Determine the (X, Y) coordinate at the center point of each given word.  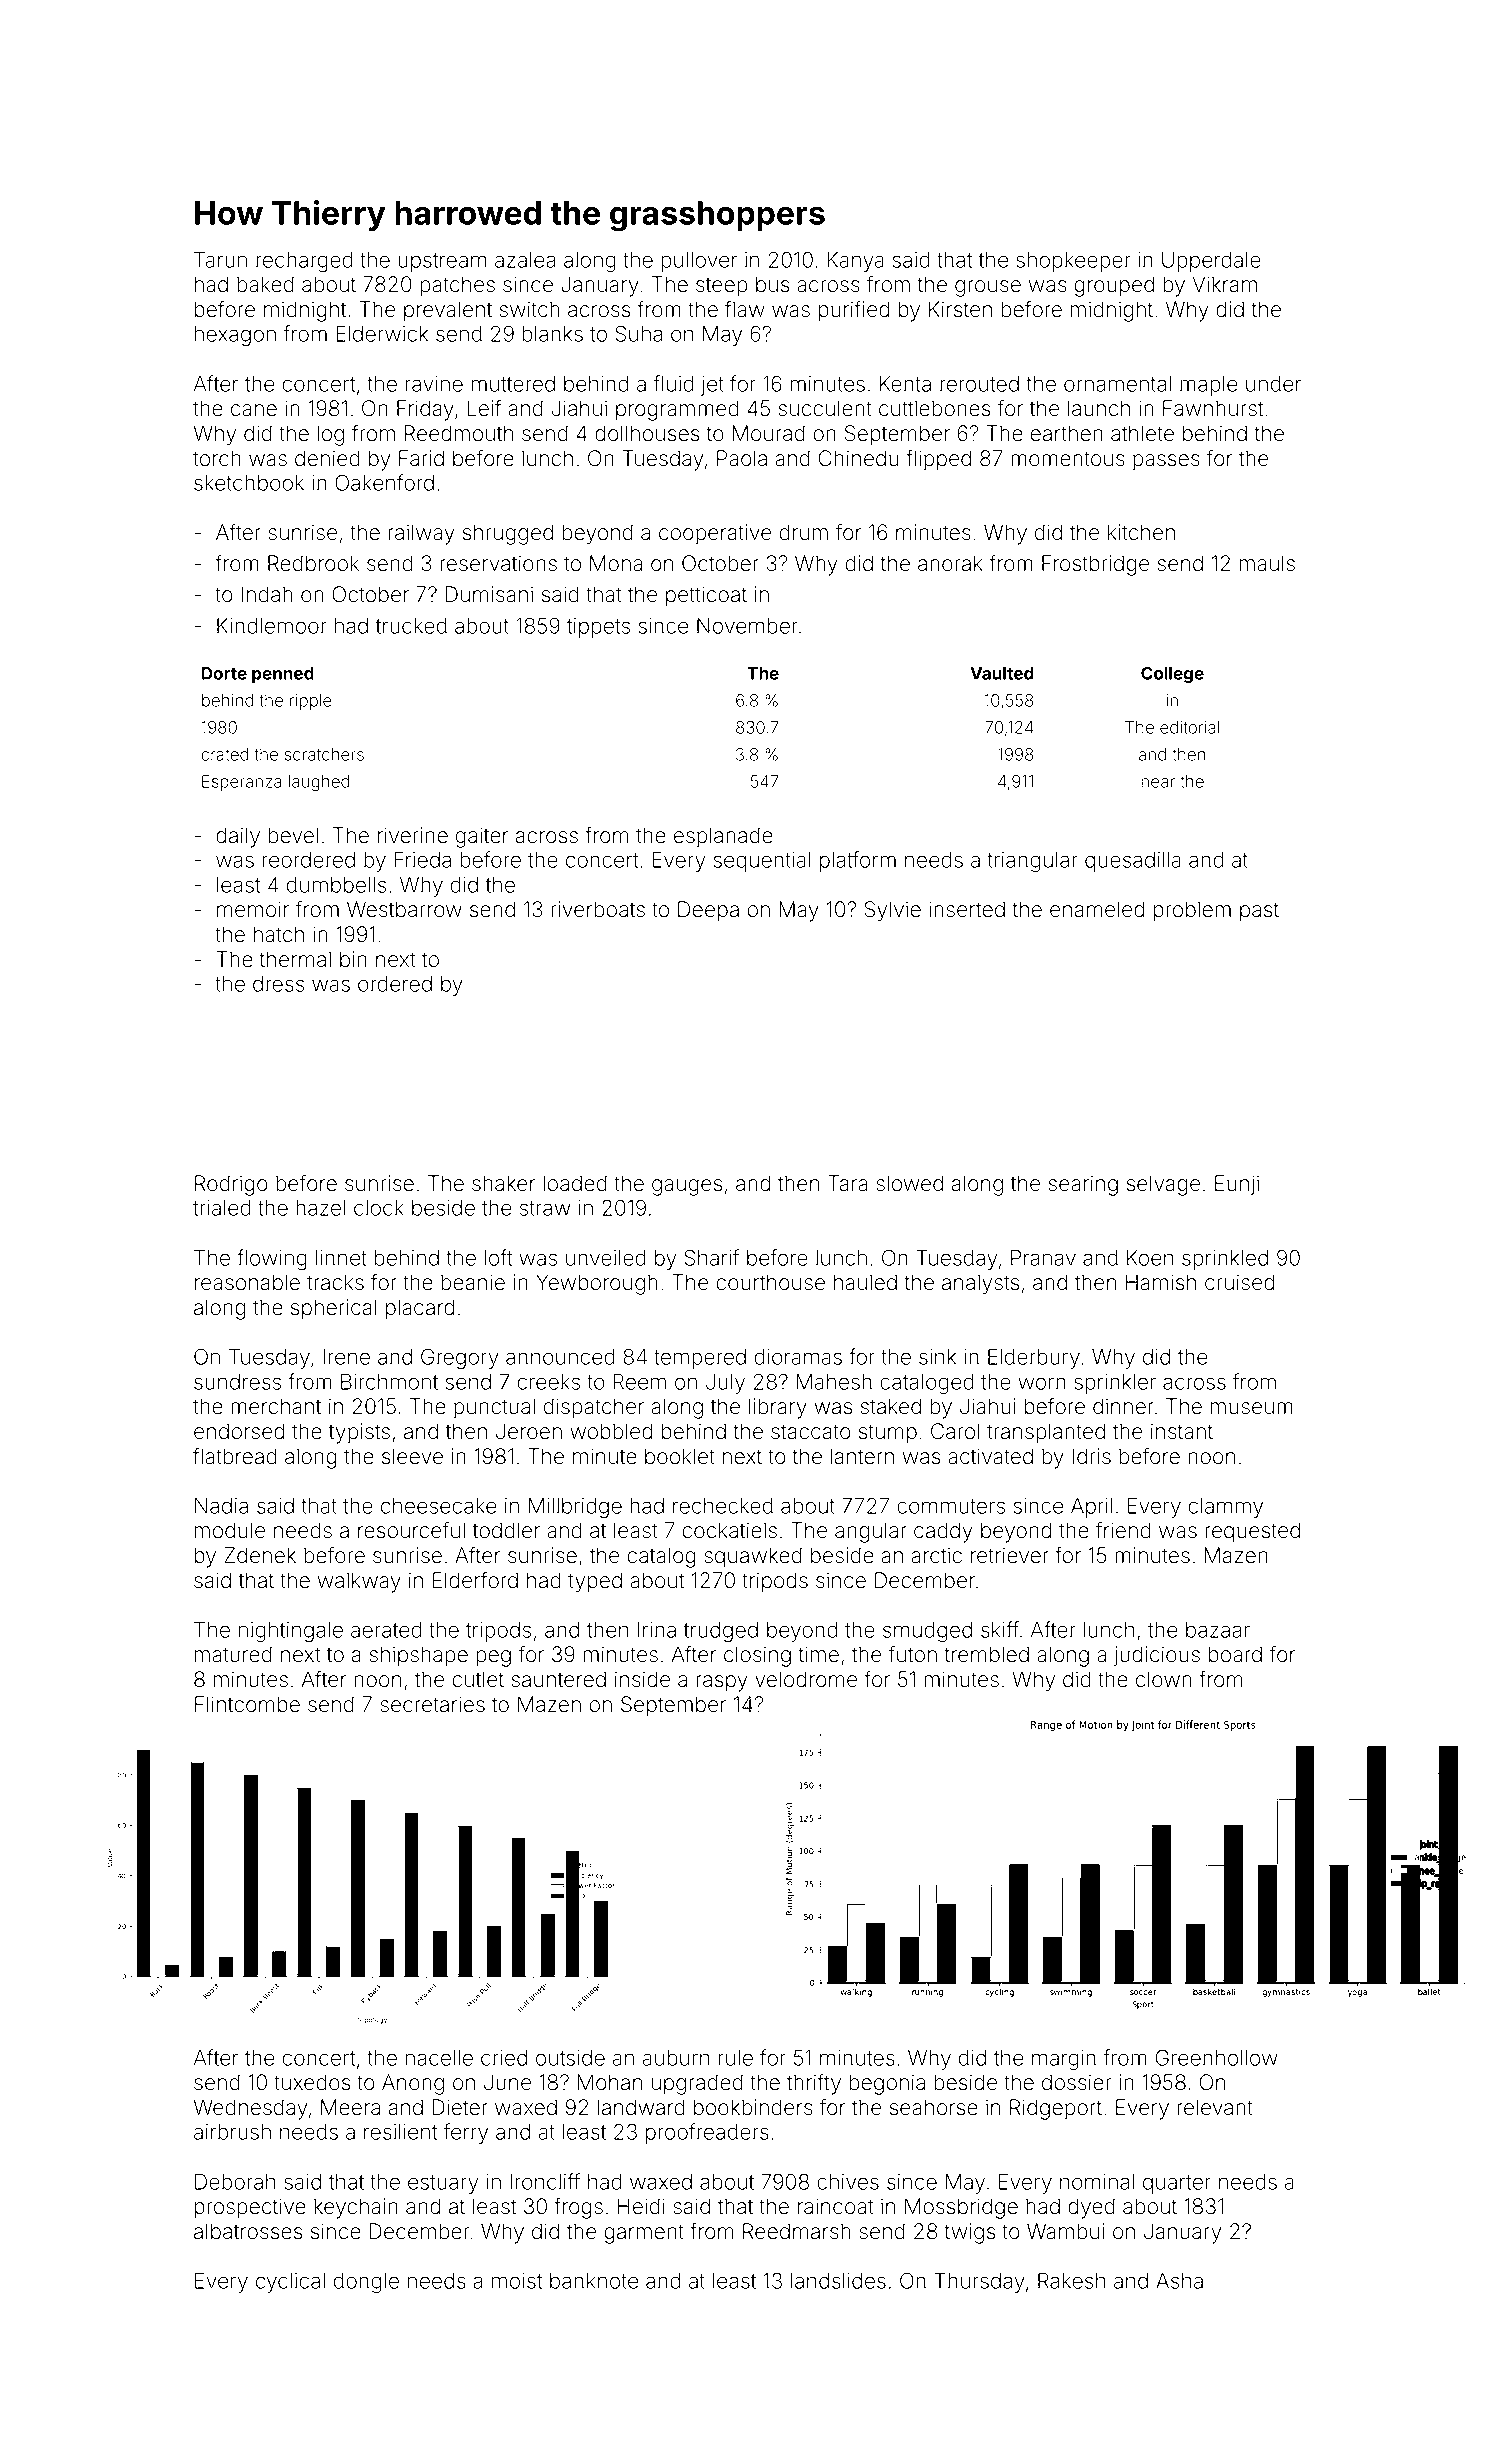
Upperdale (1211, 262)
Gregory (460, 1358)
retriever (1010, 1555)
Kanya (855, 262)
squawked (753, 1557)
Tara (848, 1183)
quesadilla (1133, 862)
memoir (253, 909)
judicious (1157, 1656)
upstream (442, 262)
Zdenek (260, 1555)
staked (890, 1406)
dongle (366, 2283)
